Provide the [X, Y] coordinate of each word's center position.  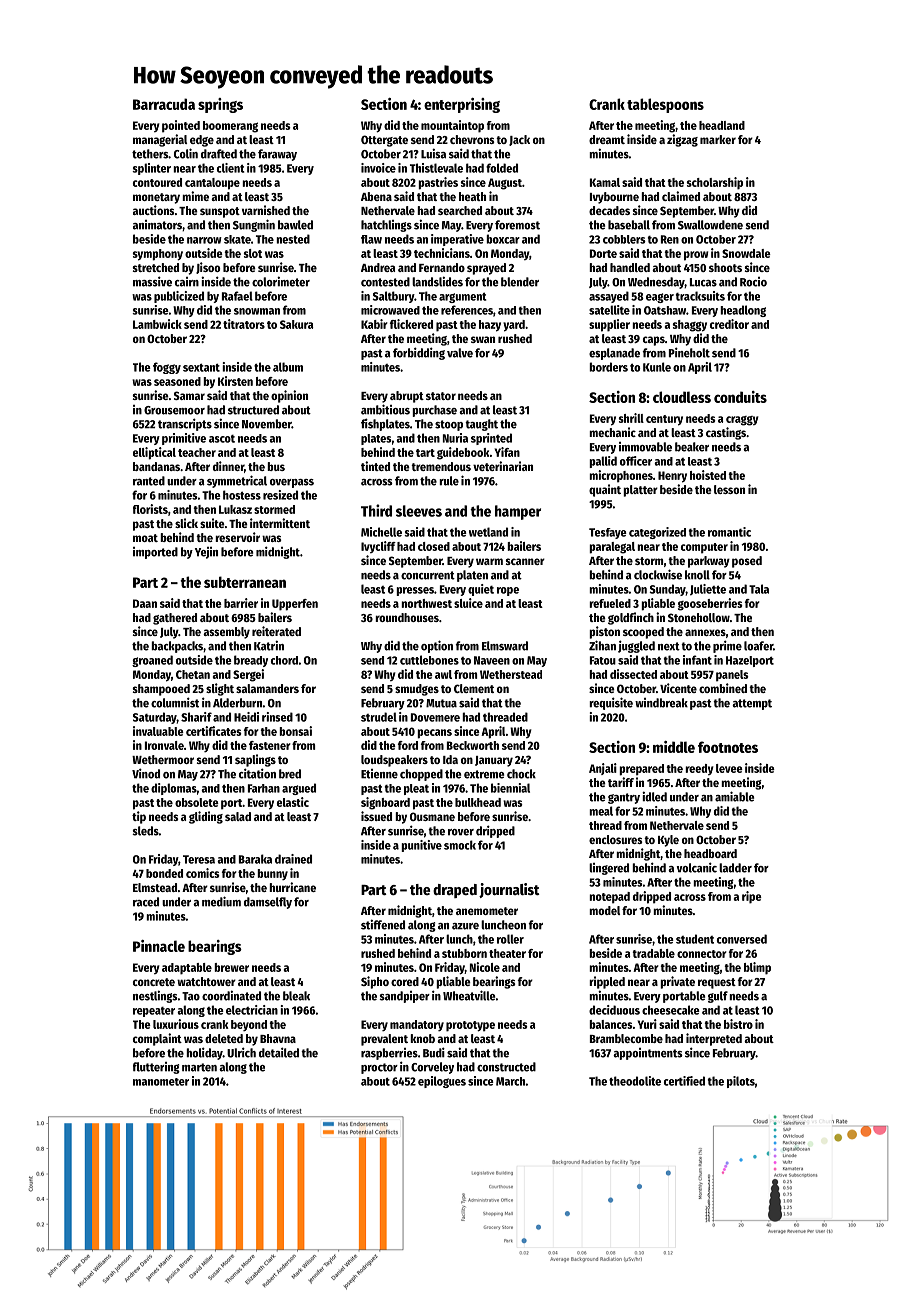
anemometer [487, 911]
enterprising [462, 105]
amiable [734, 796]
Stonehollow [699, 617]
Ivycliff [378, 547]
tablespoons [665, 105]
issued [376, 816]
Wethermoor [163, 759]
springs [220, 105]
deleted [224, 1038]
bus [276, 466]
